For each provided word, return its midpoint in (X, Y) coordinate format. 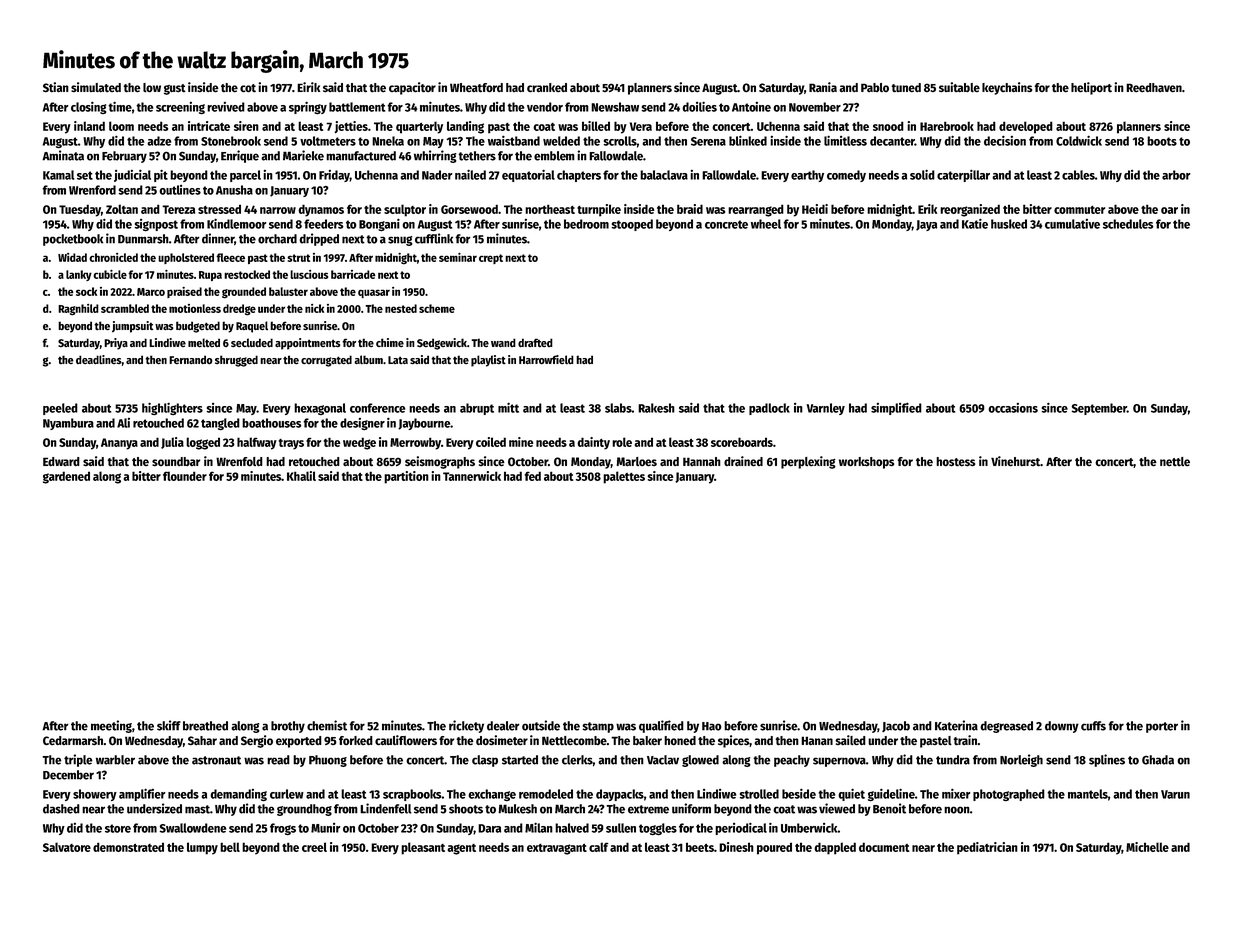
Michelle (1147, 847)
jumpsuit (132, 327)
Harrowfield (546, 359)
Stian (56, 87)
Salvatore (67, 847)
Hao (711, 726)
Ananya (119, 444)
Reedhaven (1154, 87)
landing (465, 127)
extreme (648, 809)
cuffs (1093, 726)
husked (1009, 224)
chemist (327, 725)
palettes (624, 477)
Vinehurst (1015, 461)
